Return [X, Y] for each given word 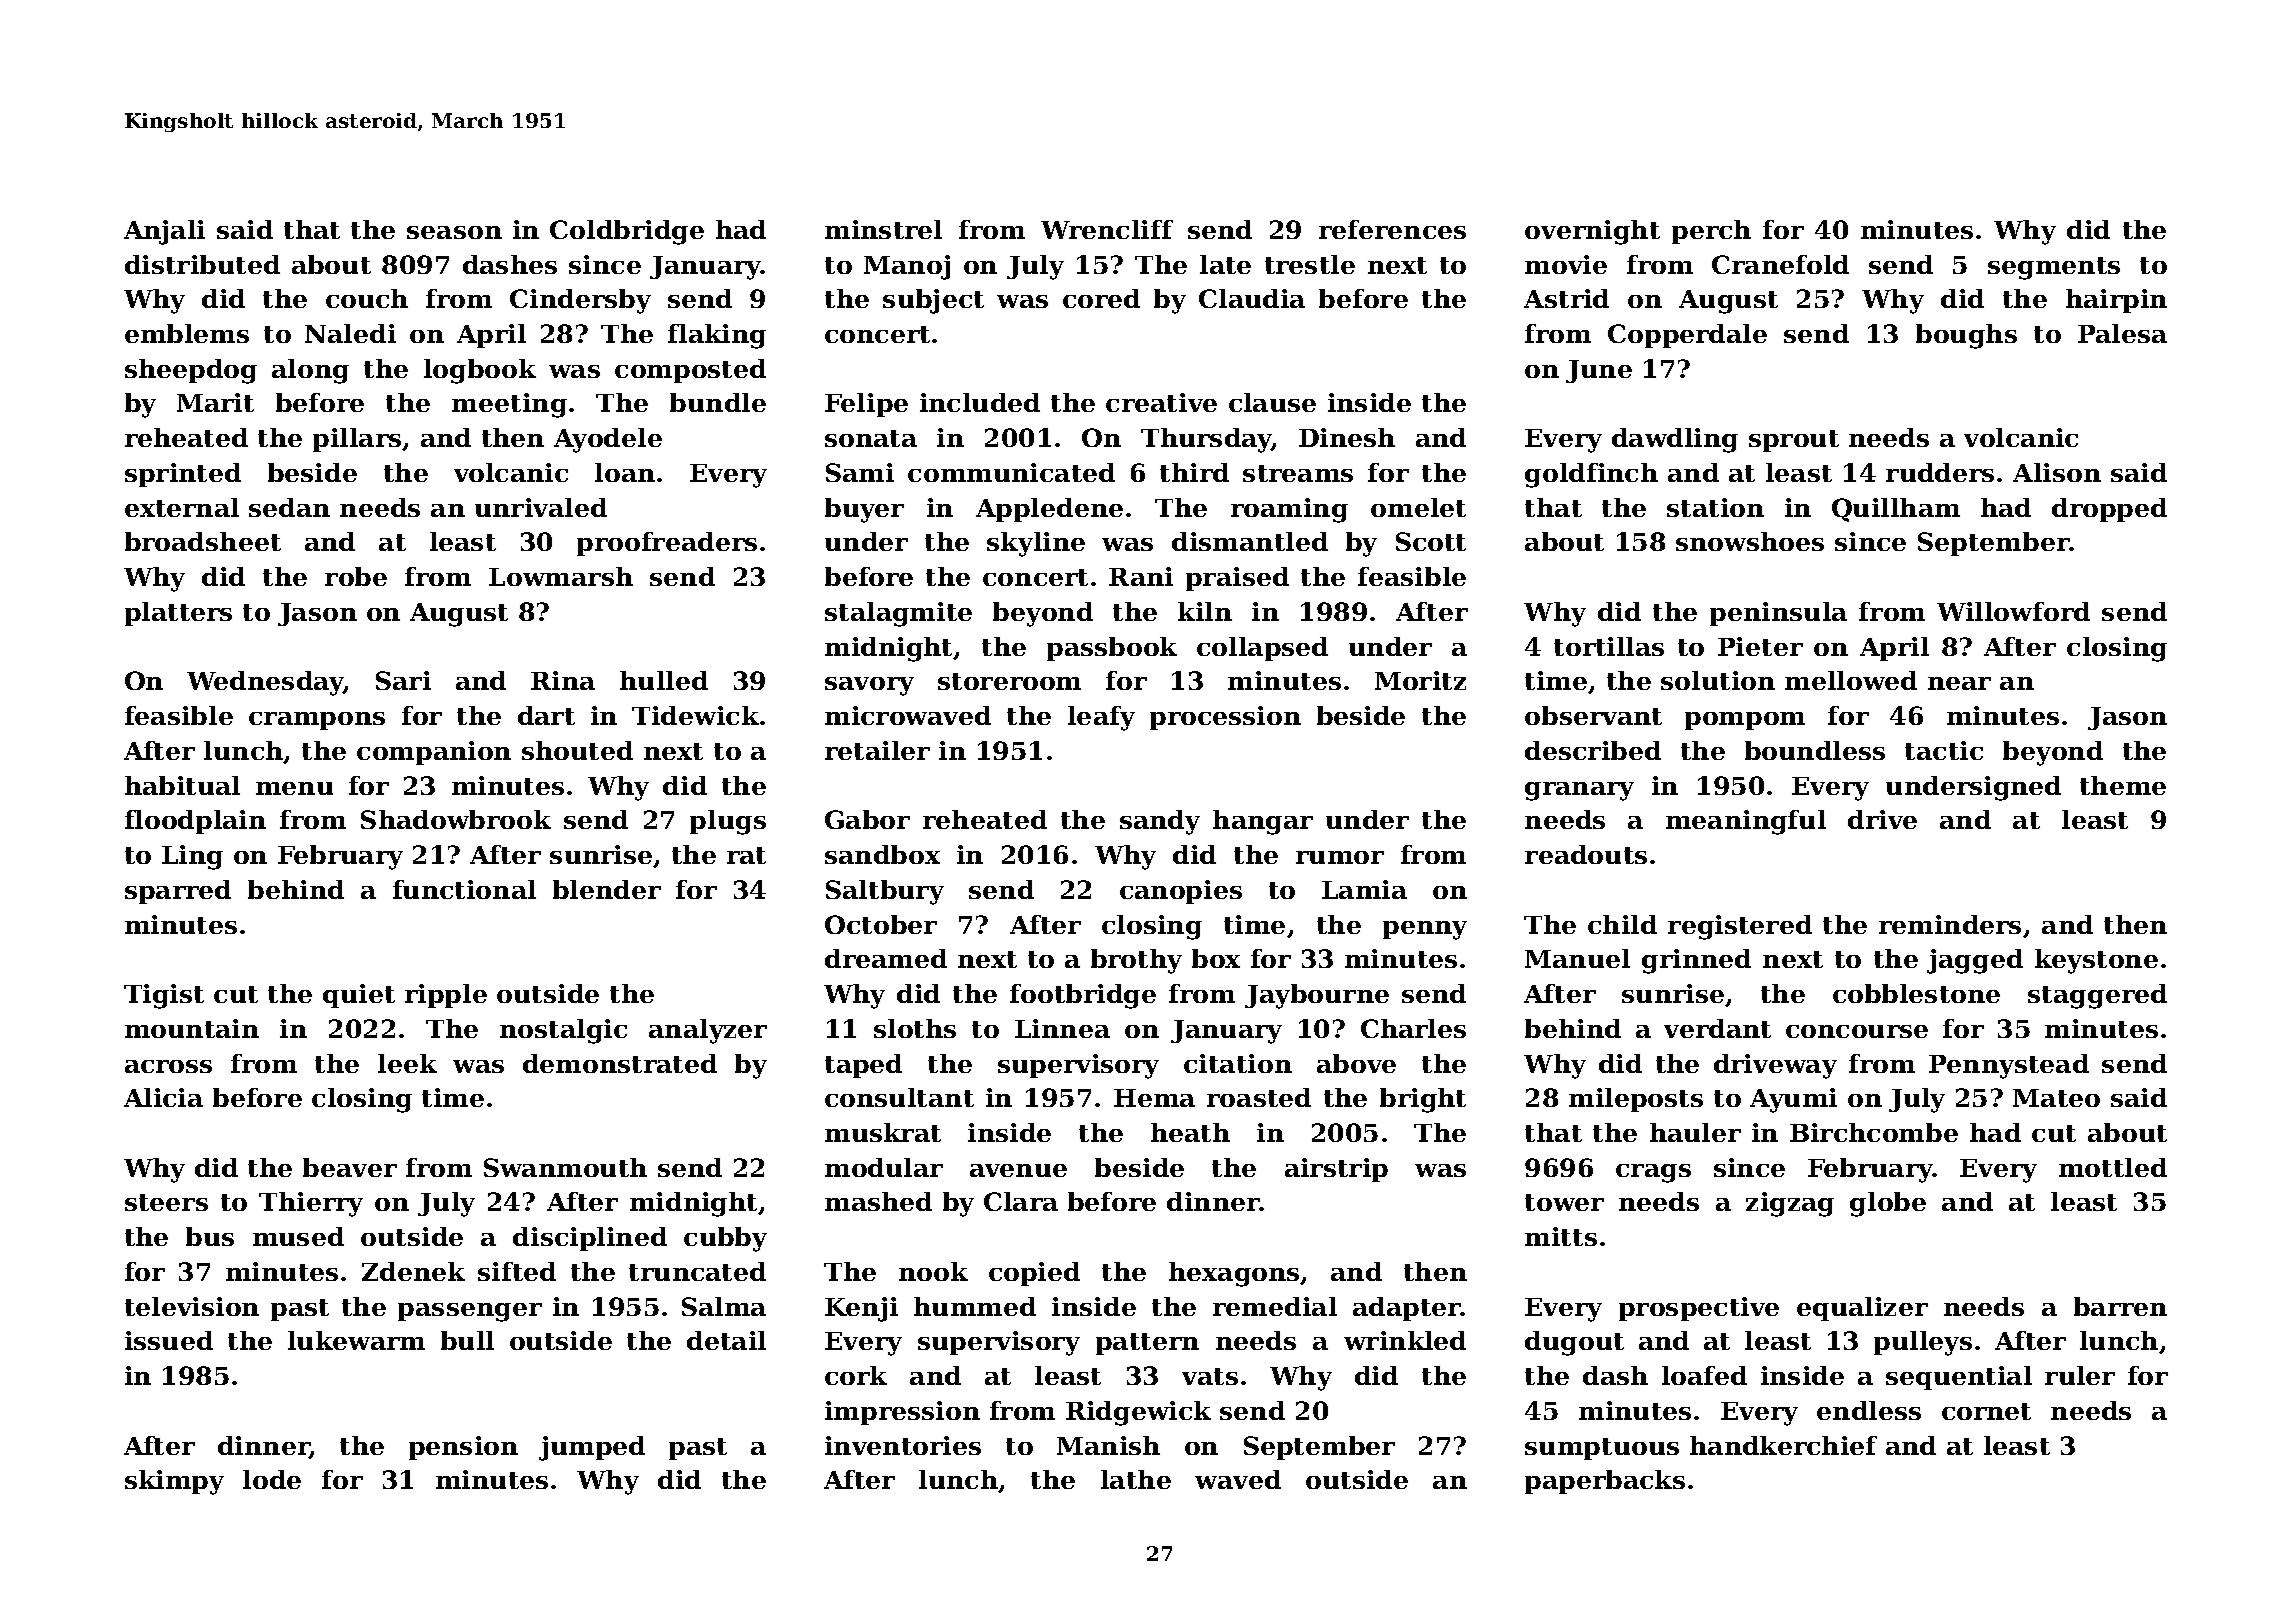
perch [1711, 232]
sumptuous [1602, 1449]
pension [463, 1448]
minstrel [883, 229]
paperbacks [1605, 1482]
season [454, 232]
